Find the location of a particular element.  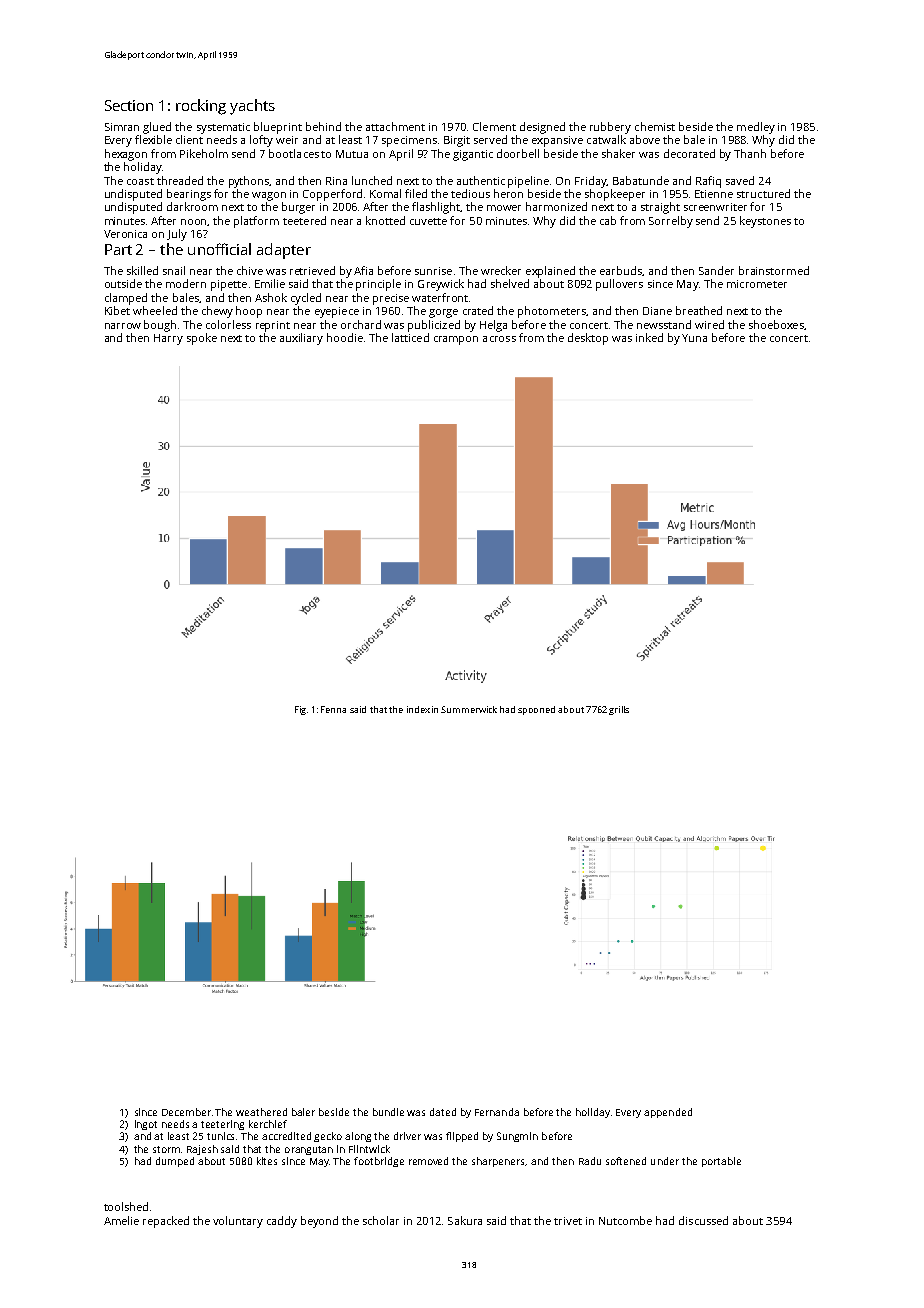

toolshed is located at coordinates (126, 1206).
